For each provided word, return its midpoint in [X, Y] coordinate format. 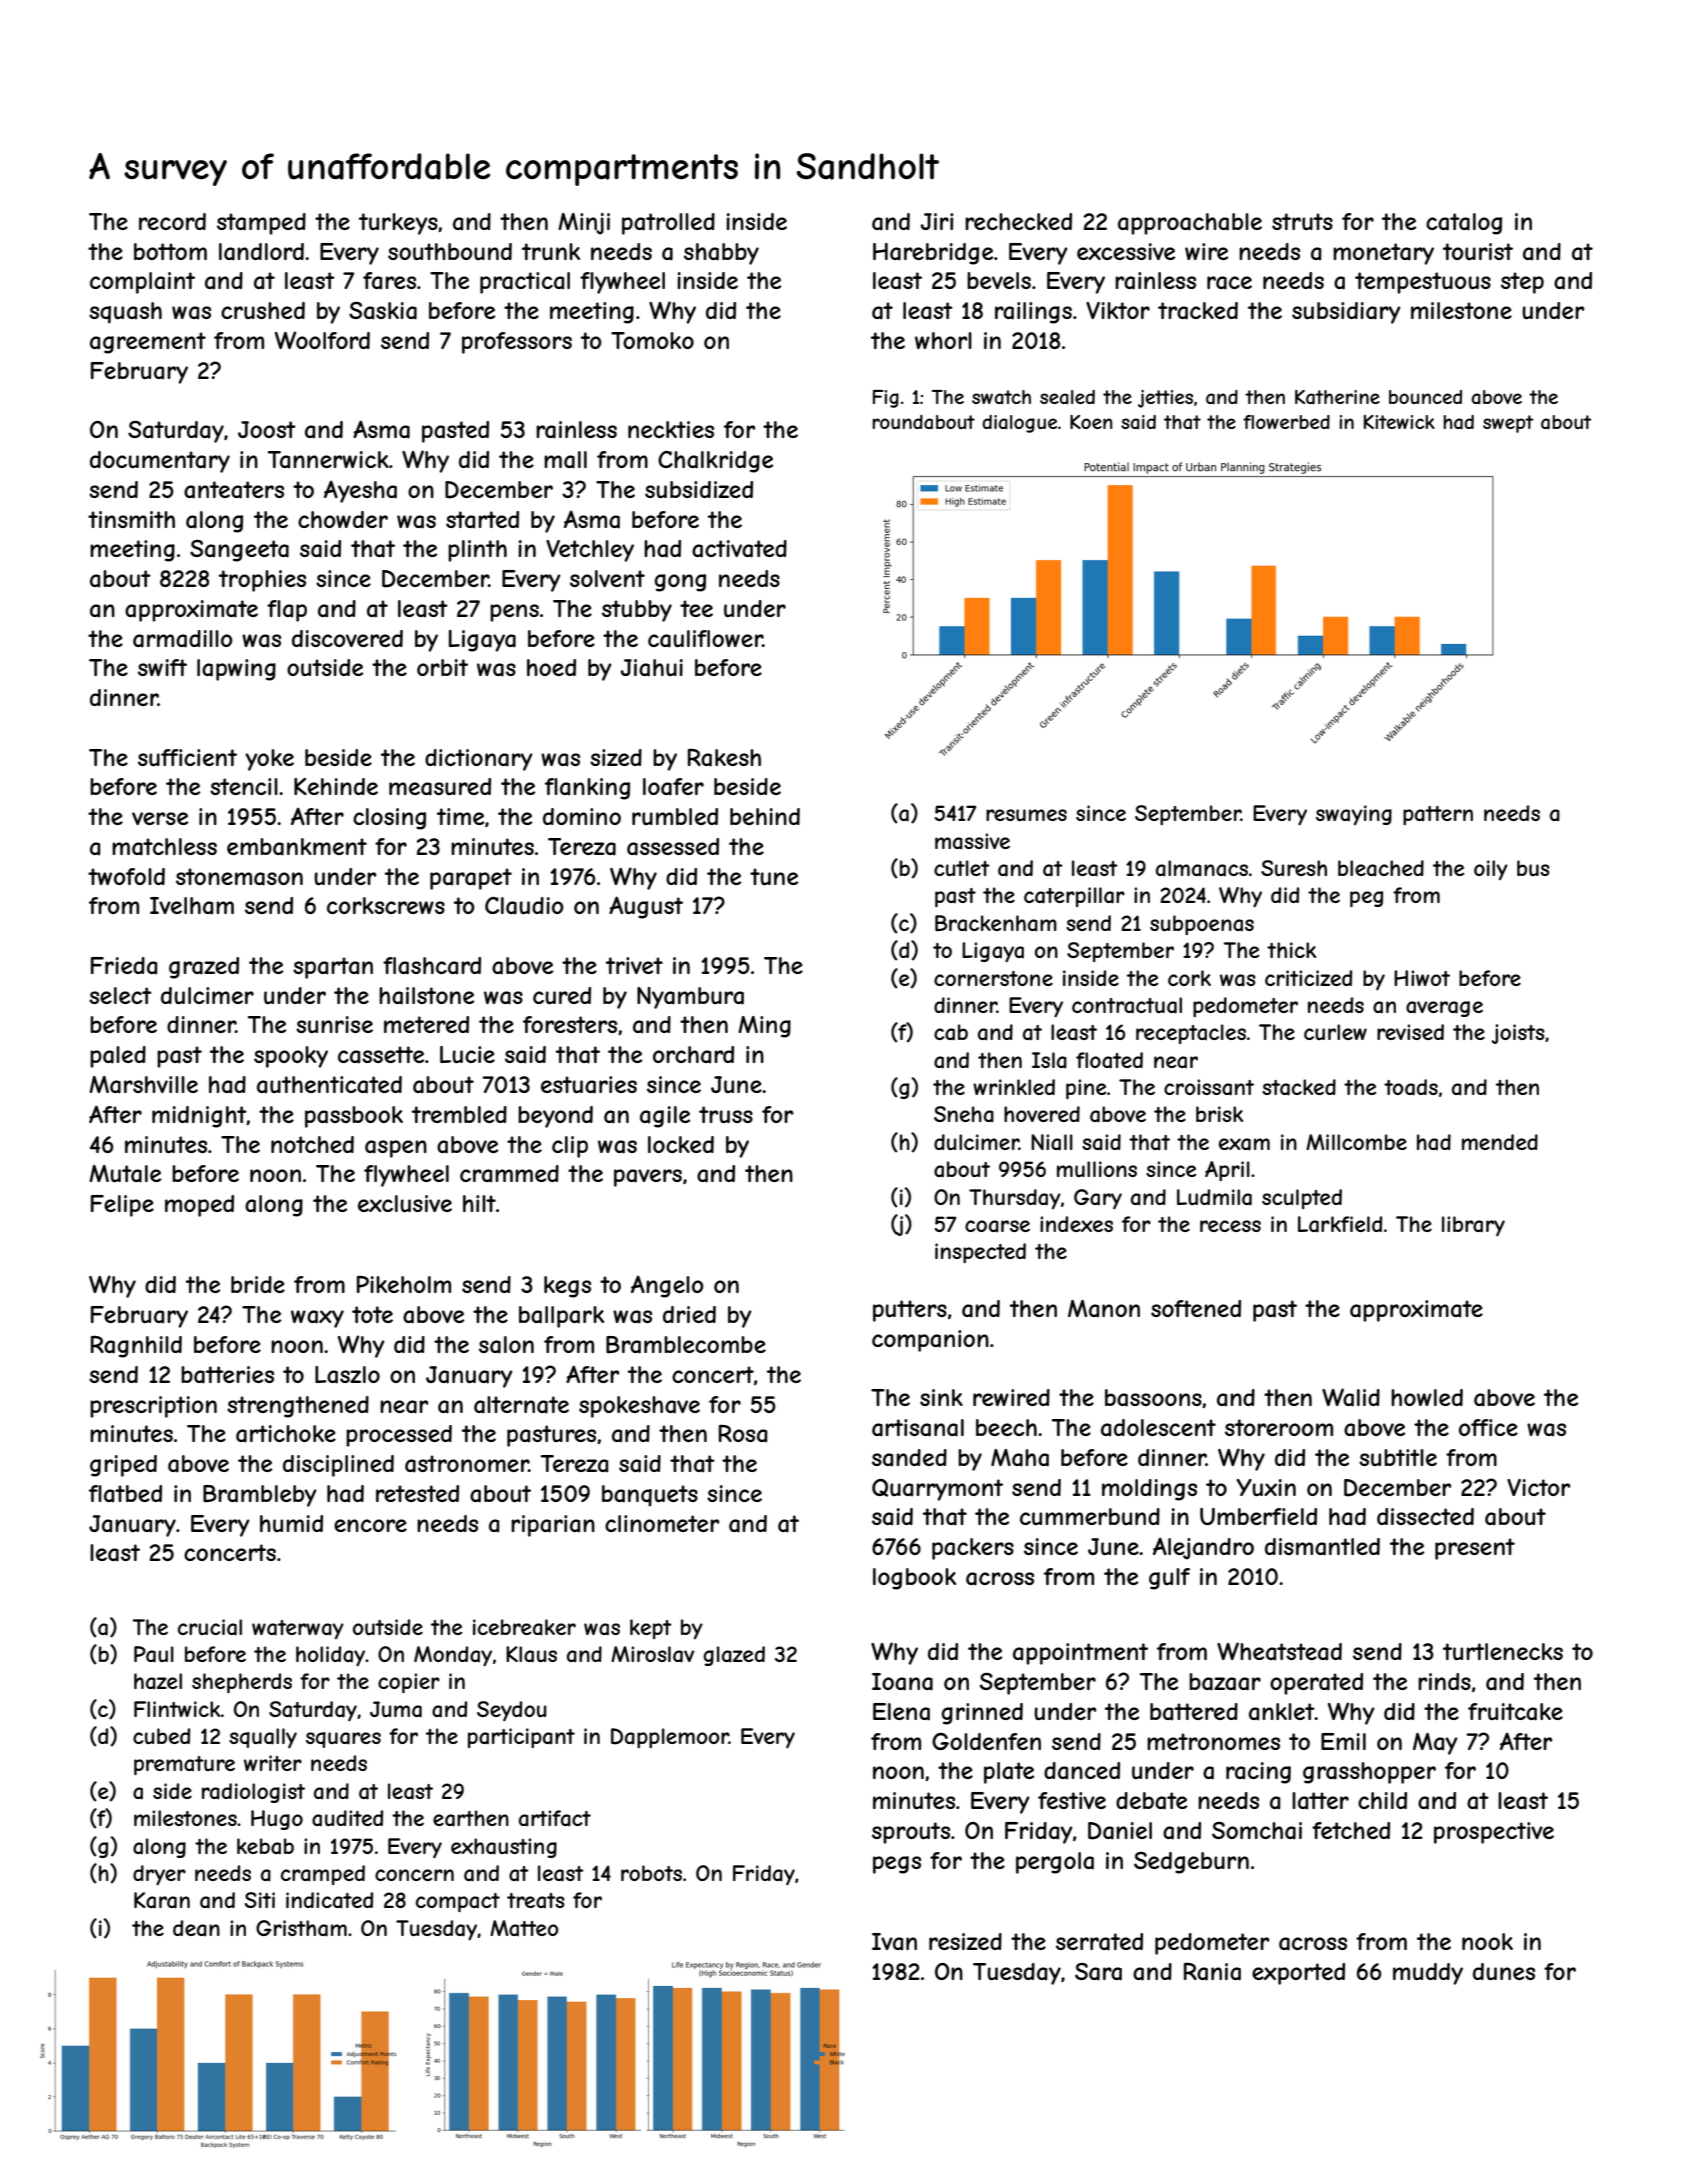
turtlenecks [1503, 1651]
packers [973, 1549]
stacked [1299, 1087]
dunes [1504, 1971]
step [1522, 283]
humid [291, 1523]
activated [739, 549]
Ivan [894, 1942]
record [172, 221]
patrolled [668, 224]
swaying [1354, 815]
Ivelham [192, 906]
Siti [260, 1900]
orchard [693, 1055]
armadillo [183, 639]
